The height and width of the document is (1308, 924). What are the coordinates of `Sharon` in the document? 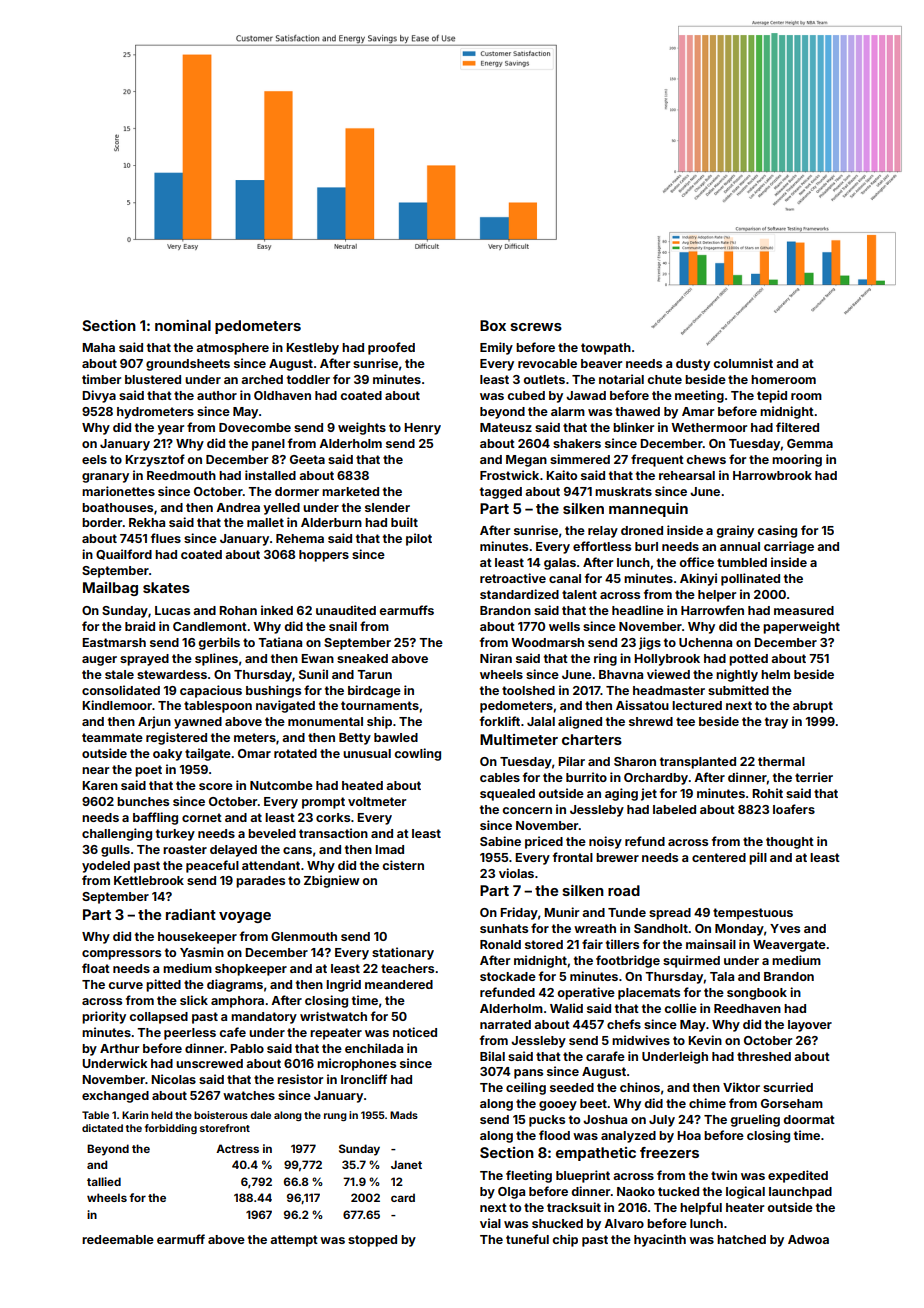 It's located at (635, 761).
